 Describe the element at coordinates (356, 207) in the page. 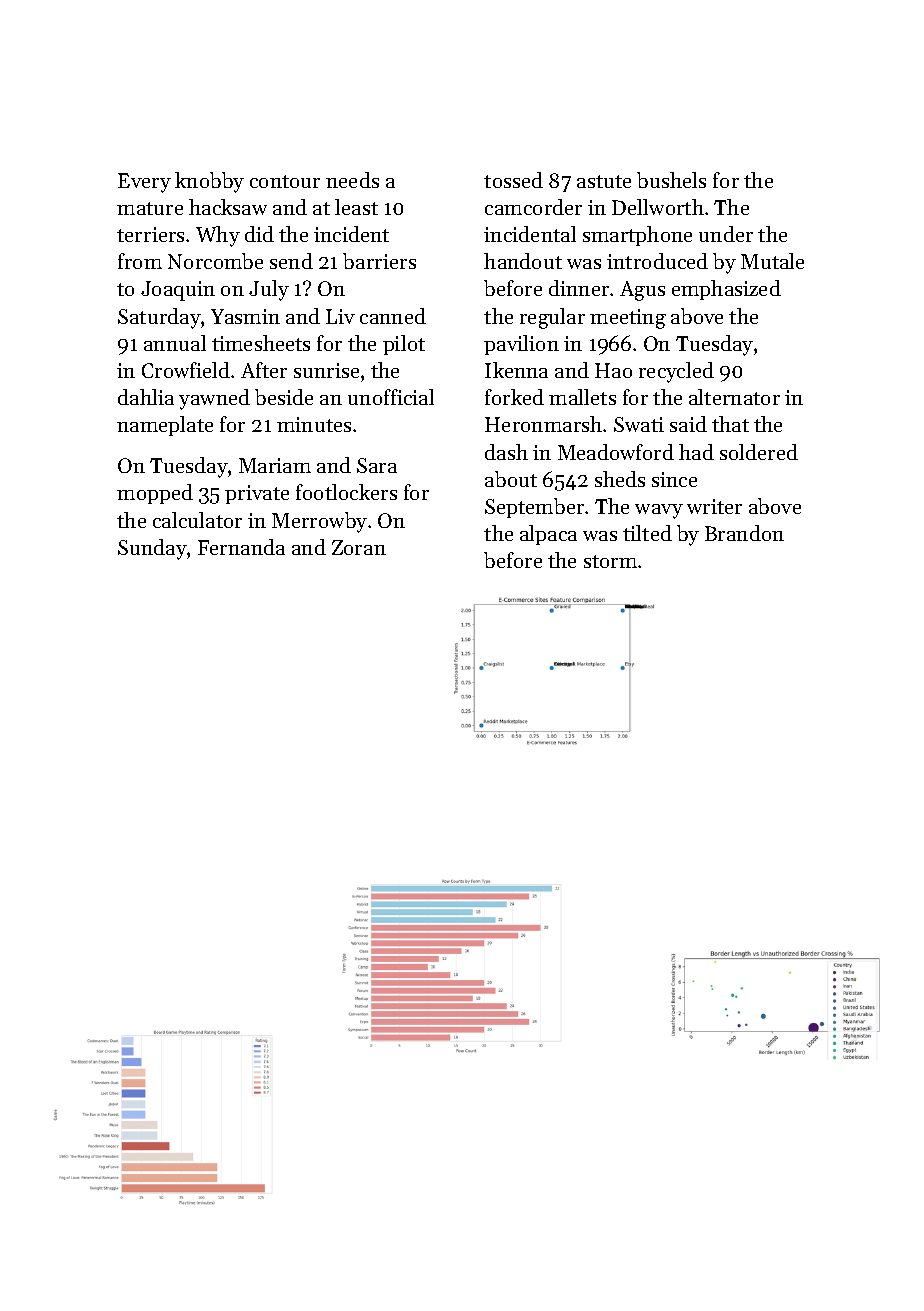

I see `least` at that location.
